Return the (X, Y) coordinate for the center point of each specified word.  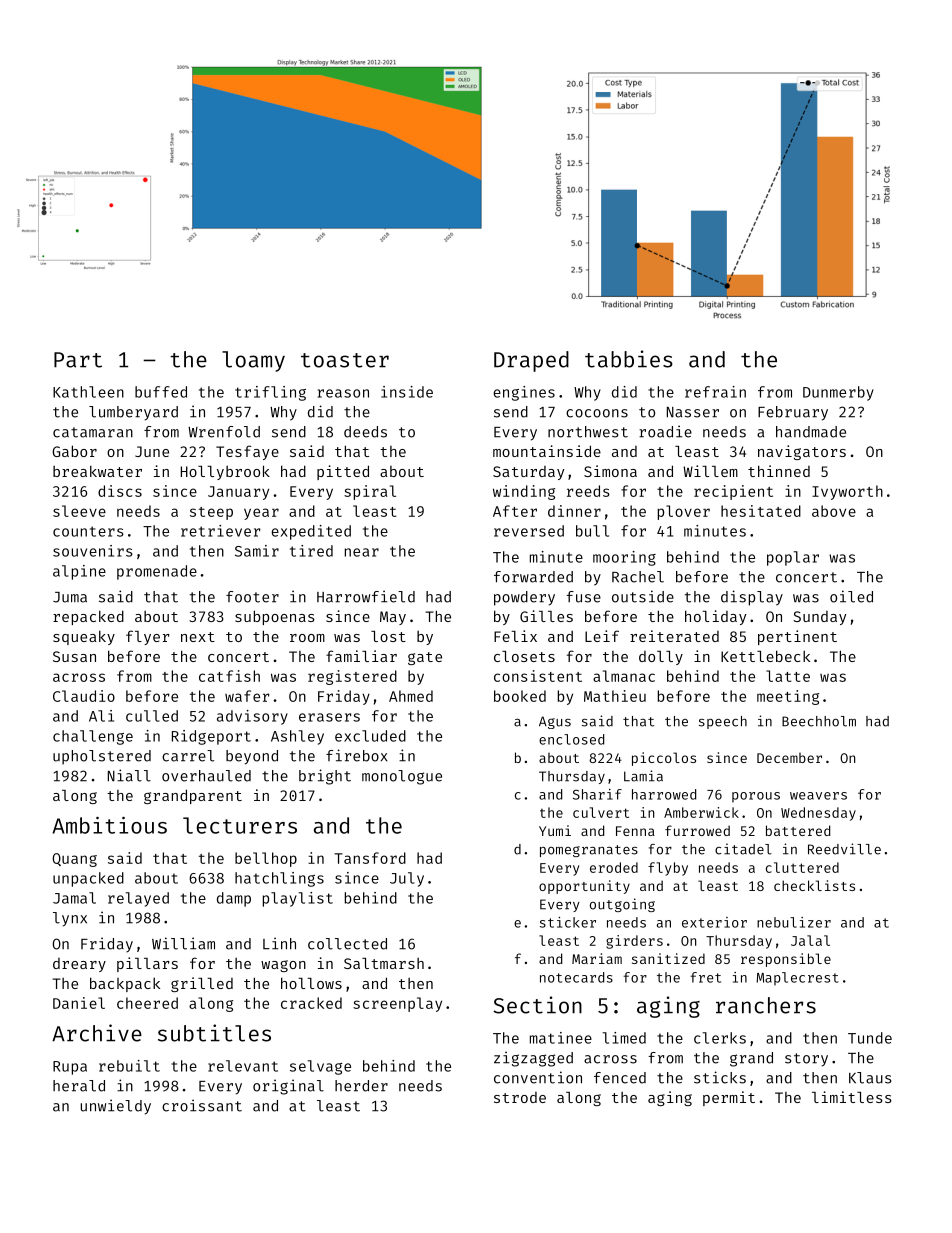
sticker (568, 922)
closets (524, 656)
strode (520, 1097)
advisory (252, 717)
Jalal (810, 940)
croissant (202, 1105)
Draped (531, 361)
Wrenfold (224, 432)
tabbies (629, 359)
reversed (529, 531)
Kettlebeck (765, 656)
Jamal (74, 898)
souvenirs (93, 551)
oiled (851, 596)
